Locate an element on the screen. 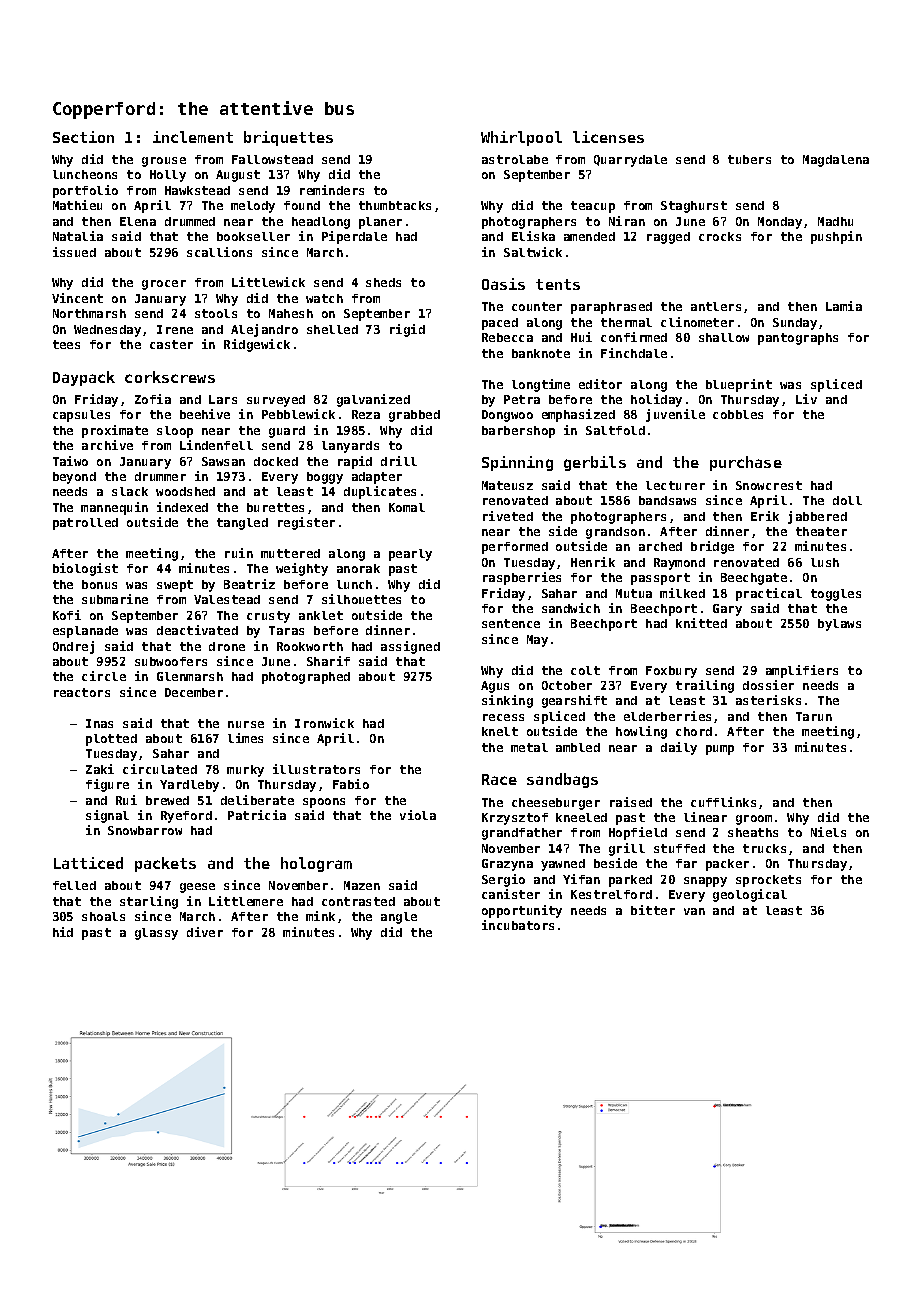 Image resolution: width=924 pixels, height=1308 pixels. tubers is located at coordinates (749, 159).
